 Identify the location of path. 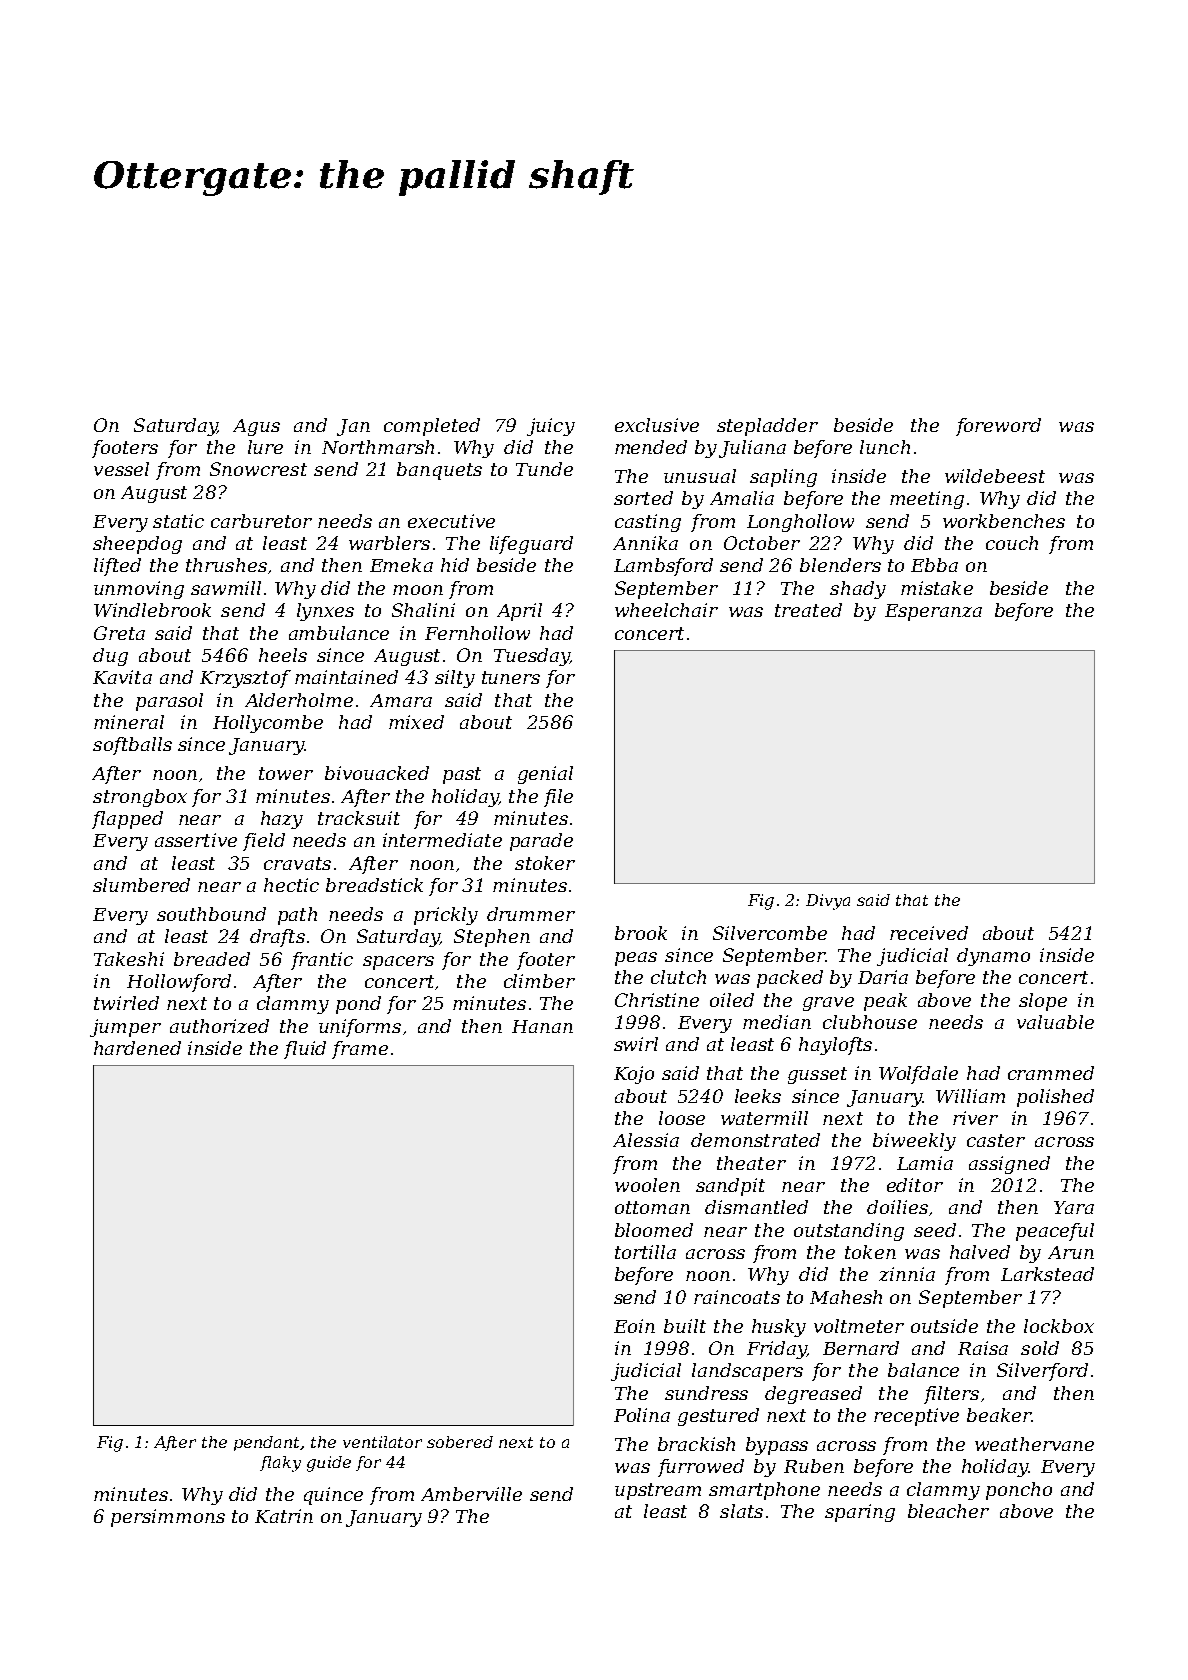
(297, 916).
